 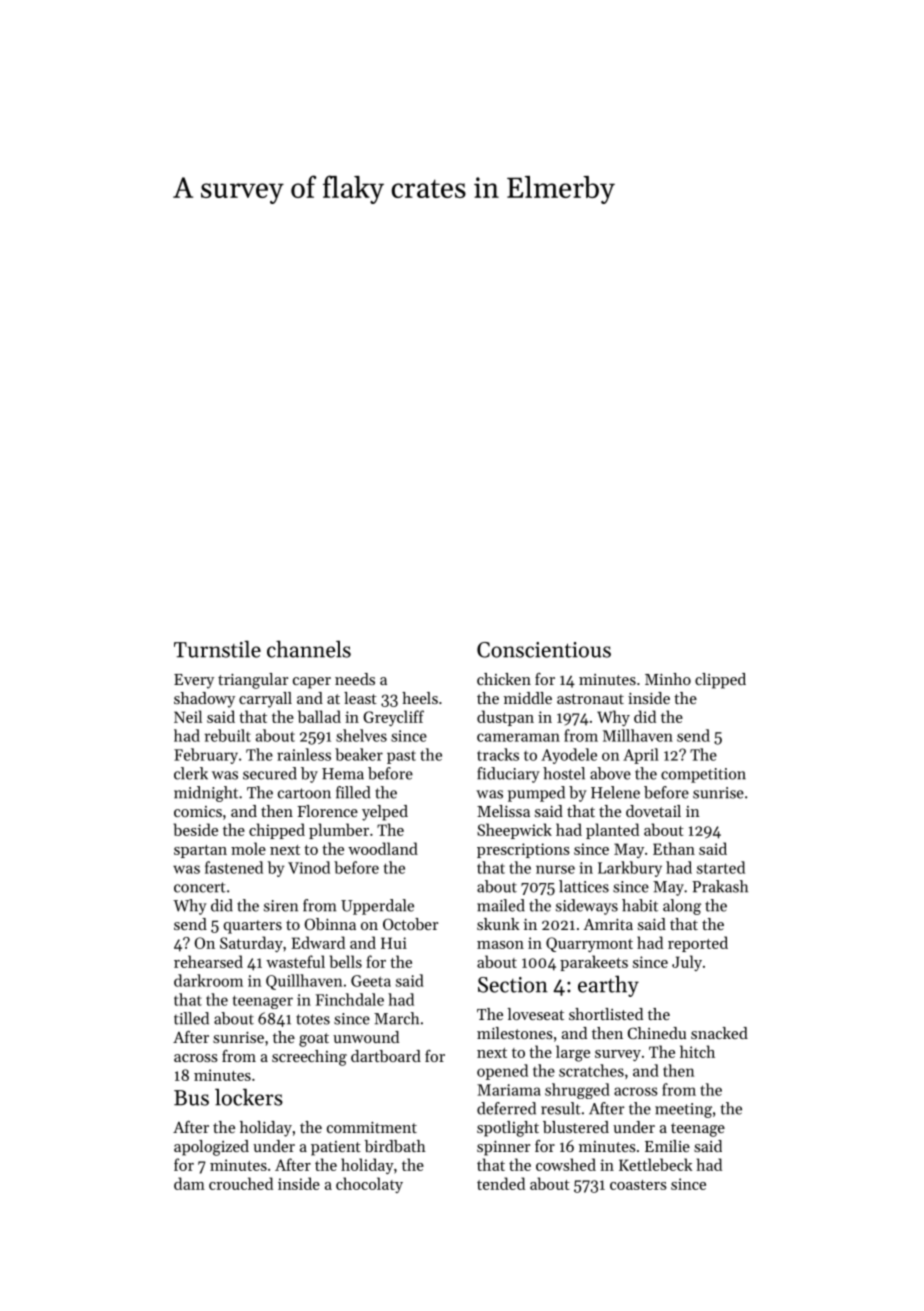 I want to click on screeching, so click(x=309, y=1058).
